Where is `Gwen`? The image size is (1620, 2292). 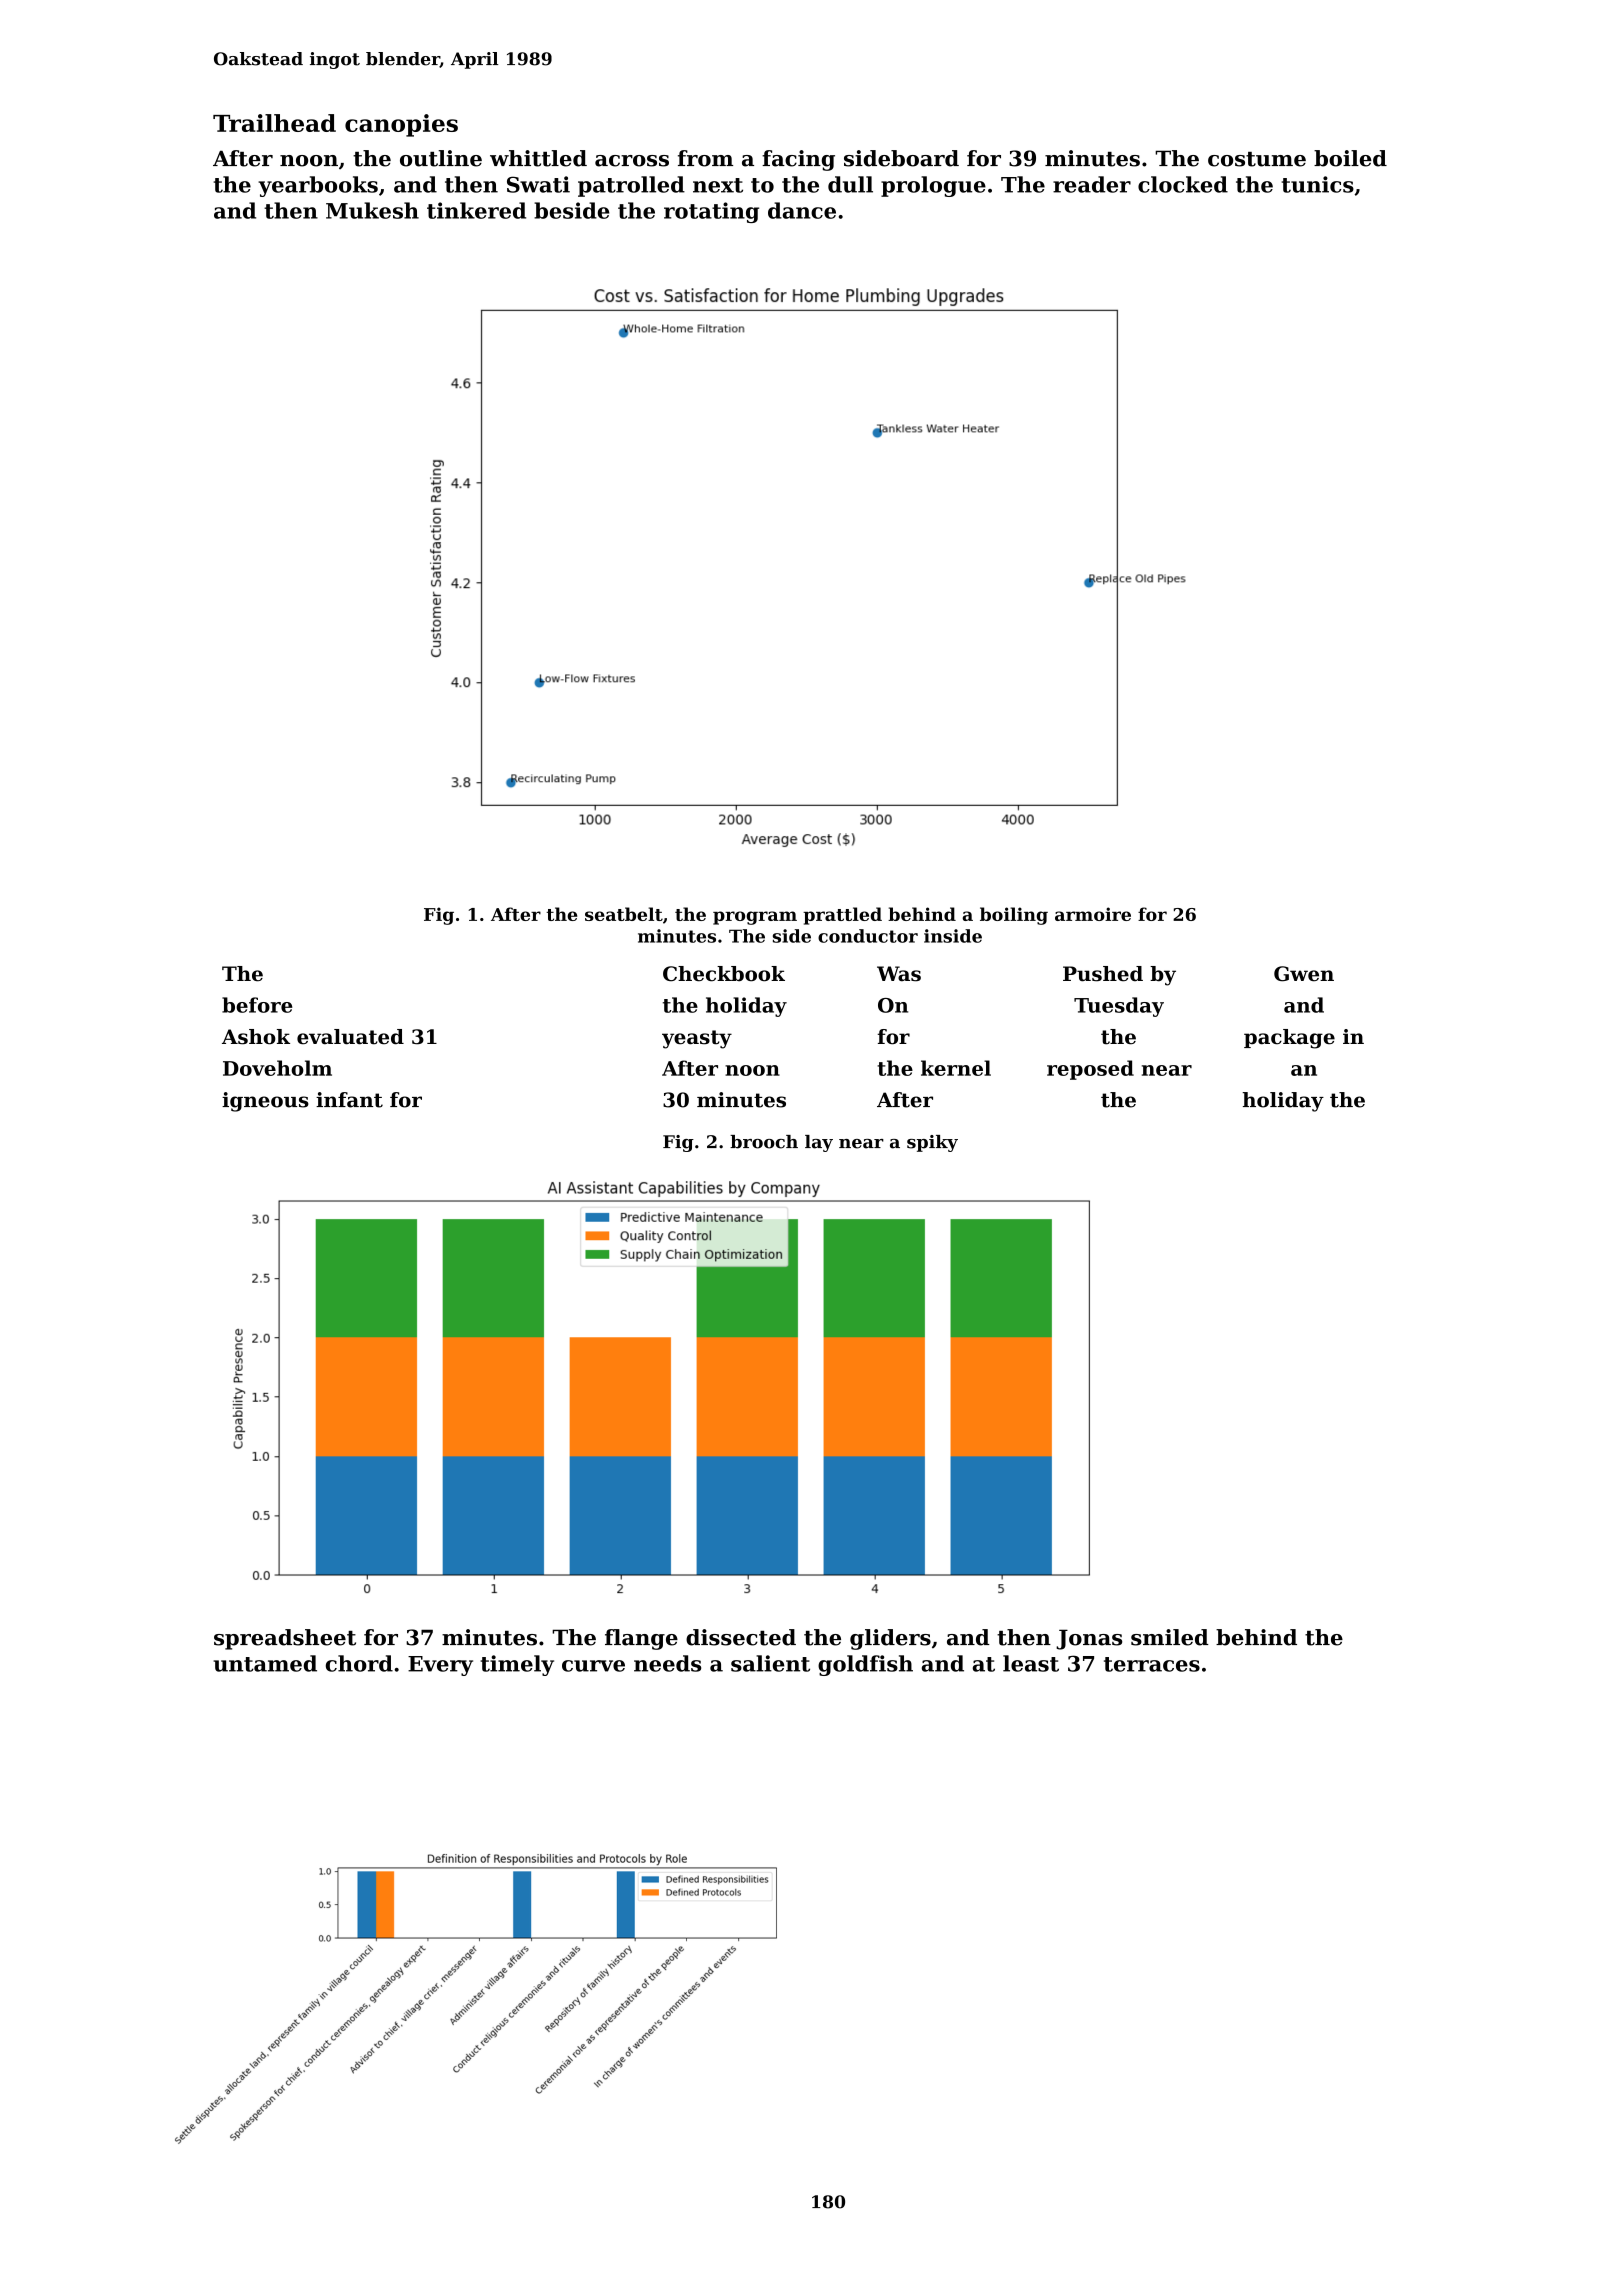 Gwen is located at coordinates (1304, 974).
